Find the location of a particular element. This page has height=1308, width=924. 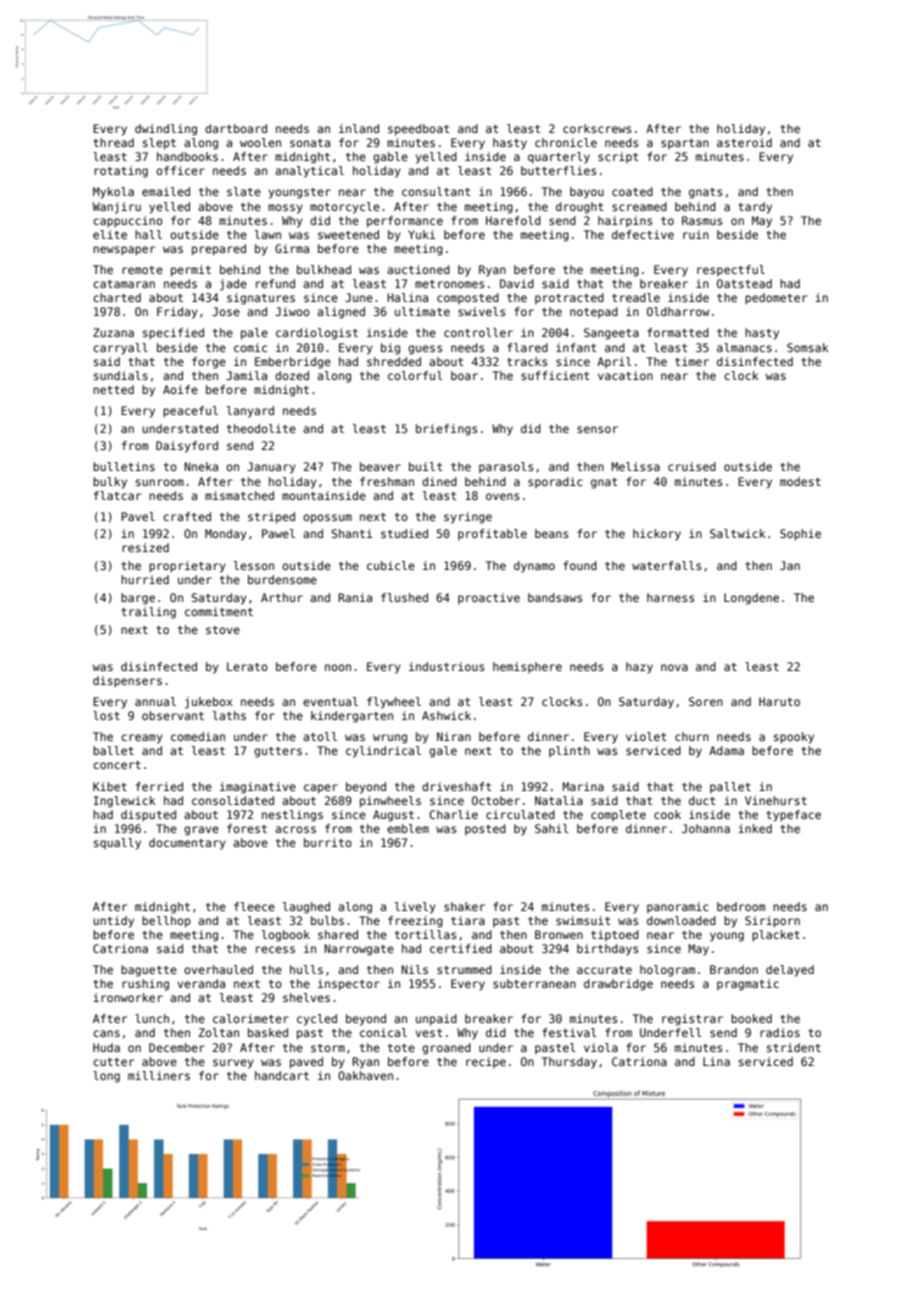

asteroid is located at coordinates (744, 142).
